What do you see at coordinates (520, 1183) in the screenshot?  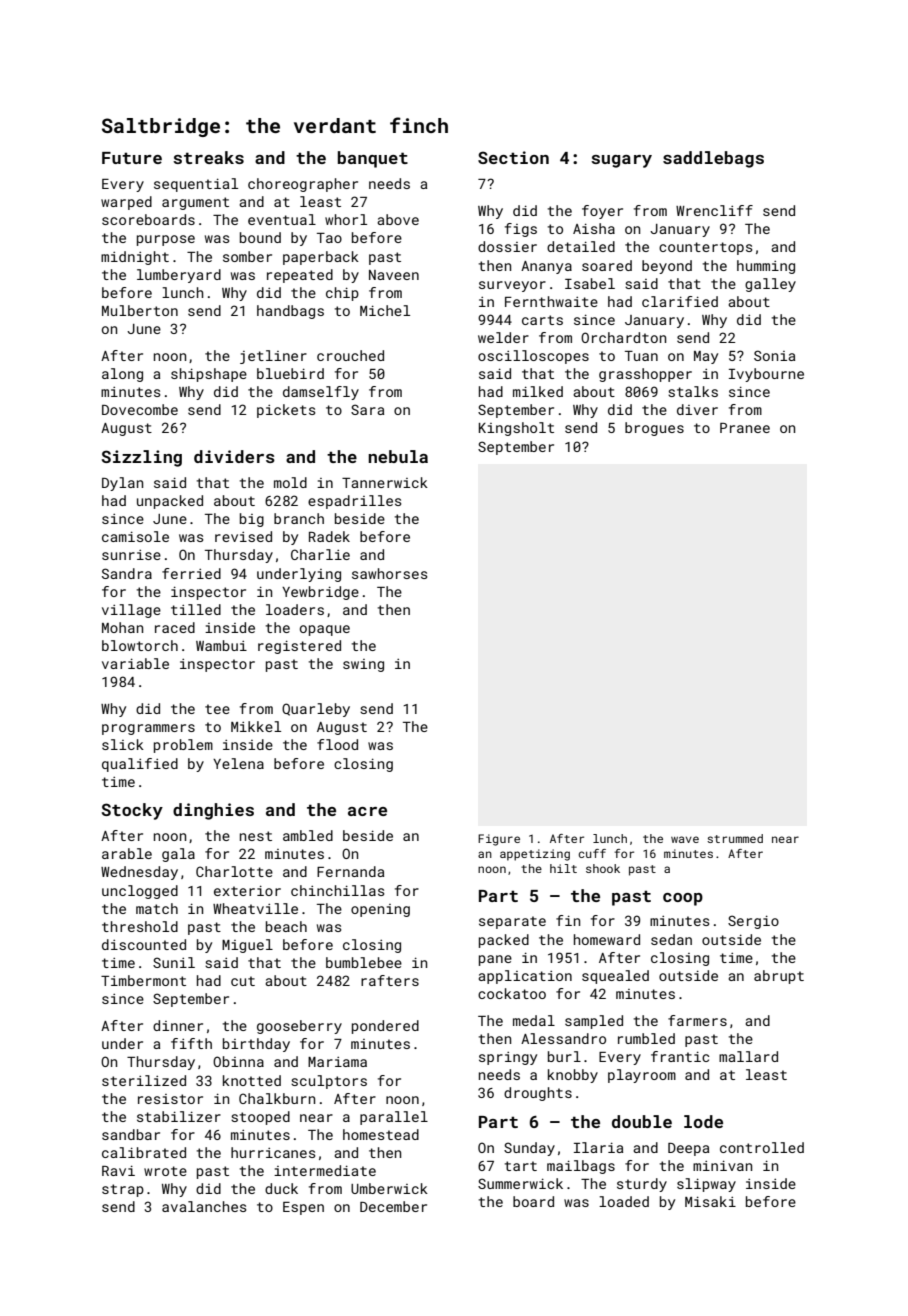 I see `Summerwick` at bounding box center [520, 1183].
